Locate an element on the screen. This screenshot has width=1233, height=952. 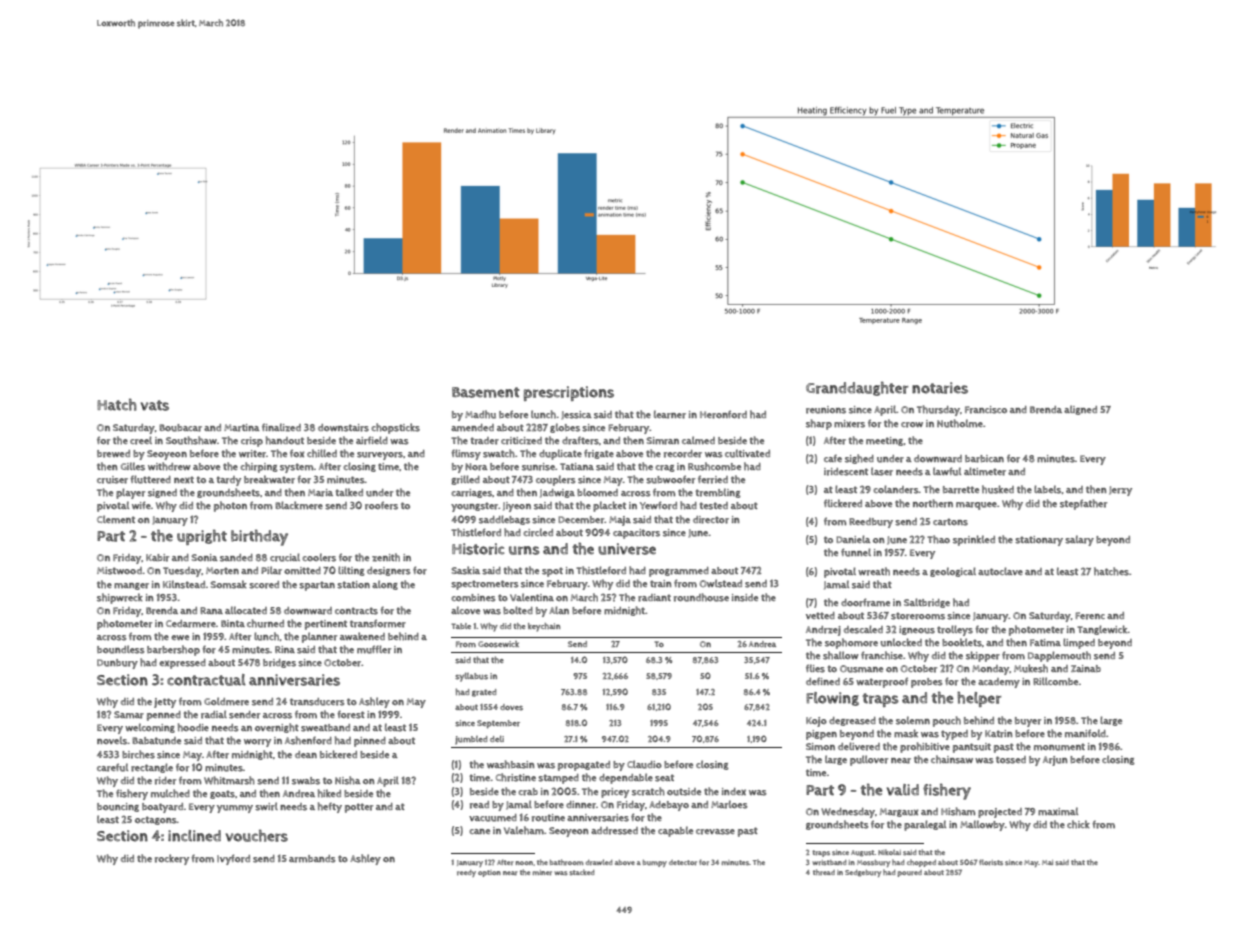
detector is located at coordinates (683, 862).
